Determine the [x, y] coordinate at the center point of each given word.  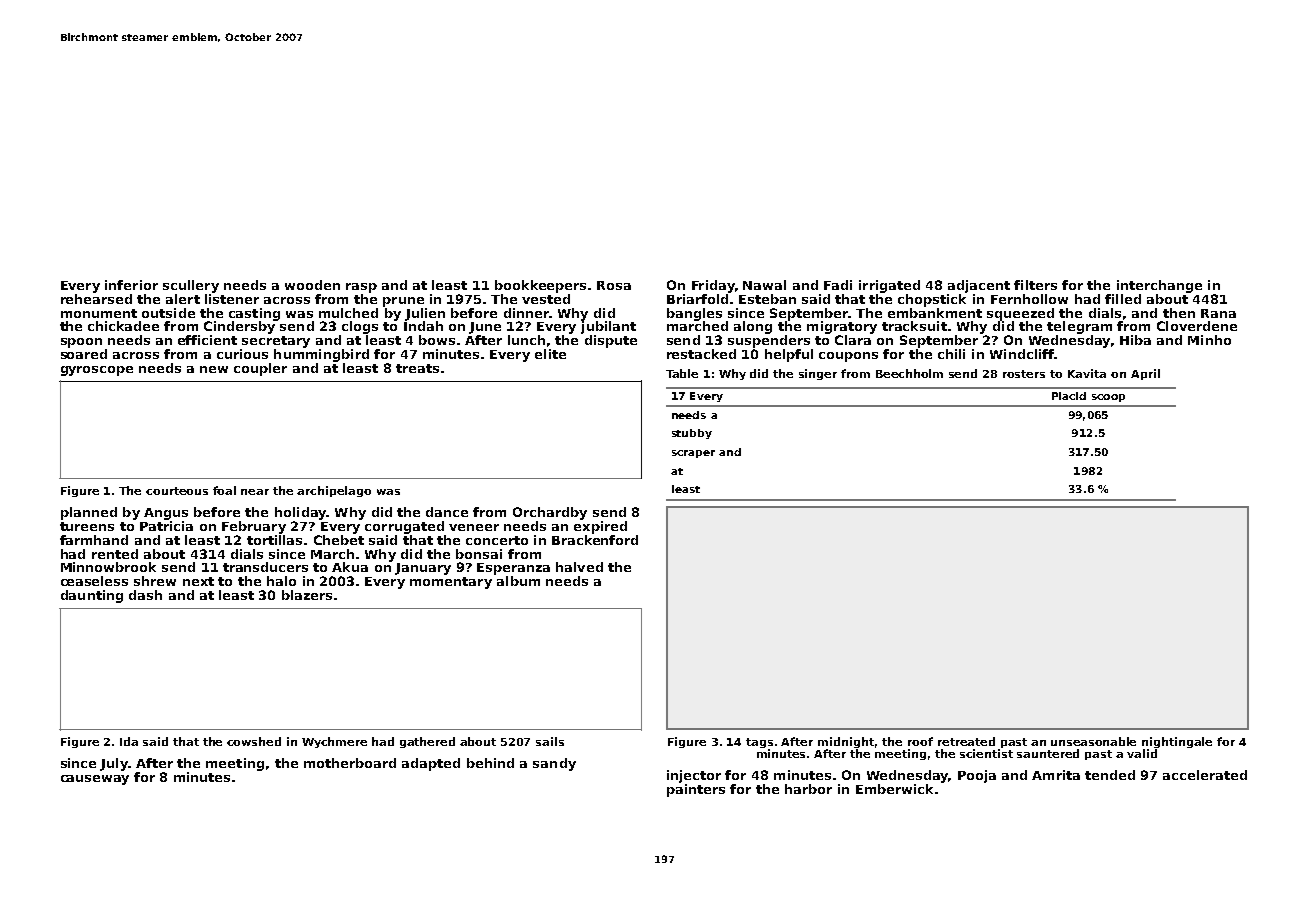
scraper [693, 454]
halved [579, 567]
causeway [95, 780]
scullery [191, 286]
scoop [1108, 398]
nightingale [1177, 742]
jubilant [608, 327]
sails [550, 741]
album [518, 581]
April [1145, 374]
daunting [92, 596]
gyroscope [97, 371]
